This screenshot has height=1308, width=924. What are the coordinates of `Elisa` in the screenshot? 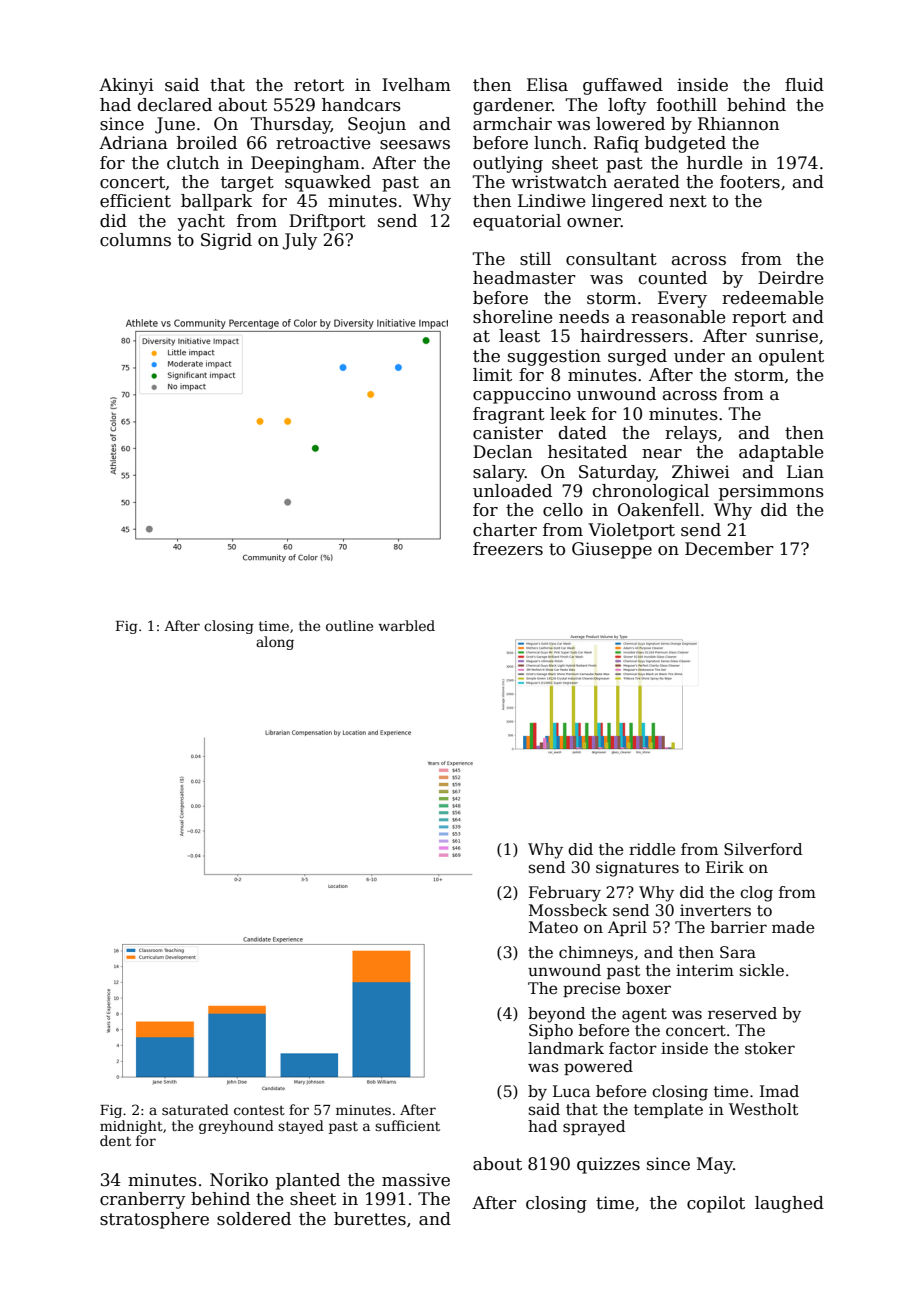 It's located at (547, 85).
